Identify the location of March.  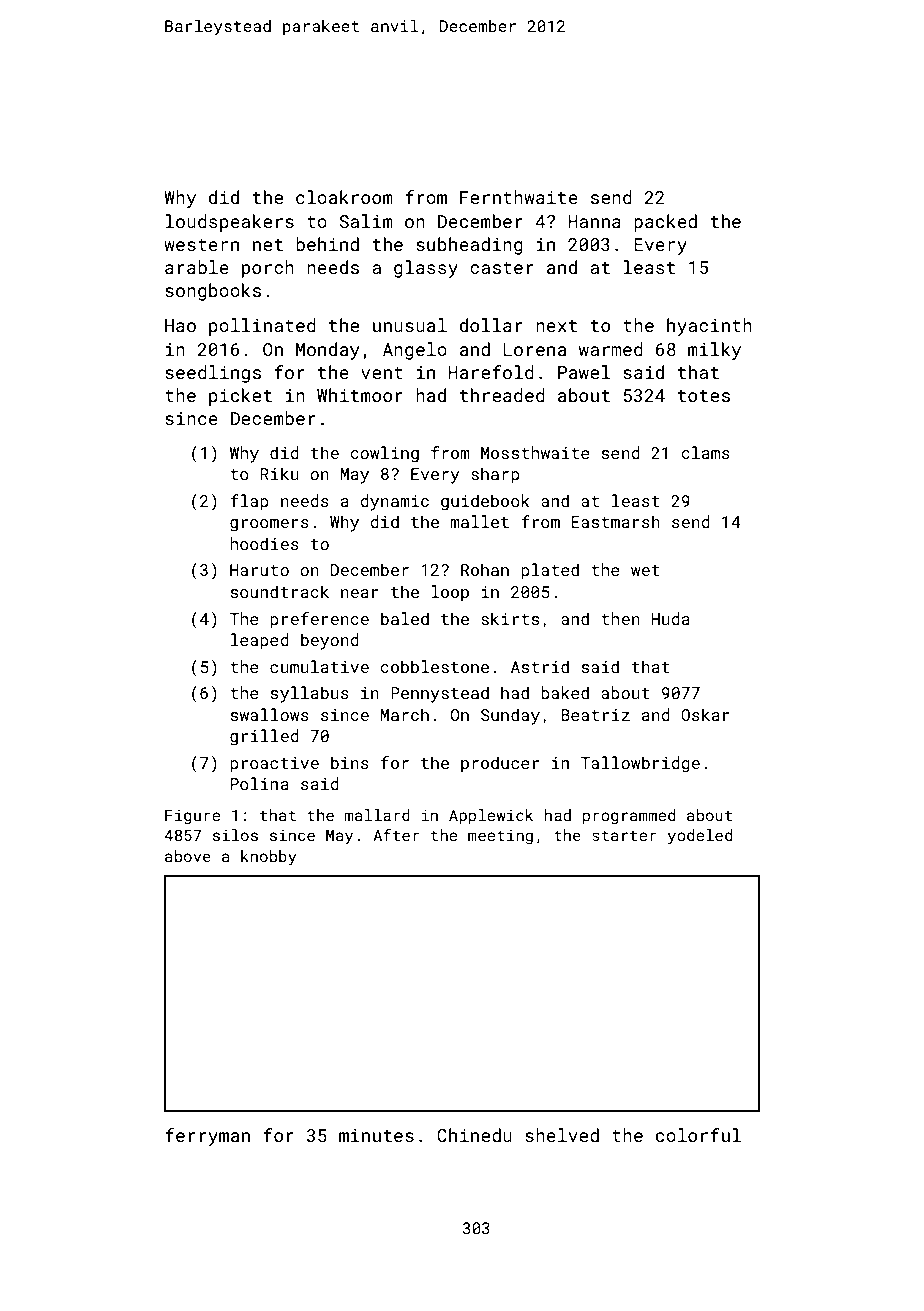
(405, 714).
